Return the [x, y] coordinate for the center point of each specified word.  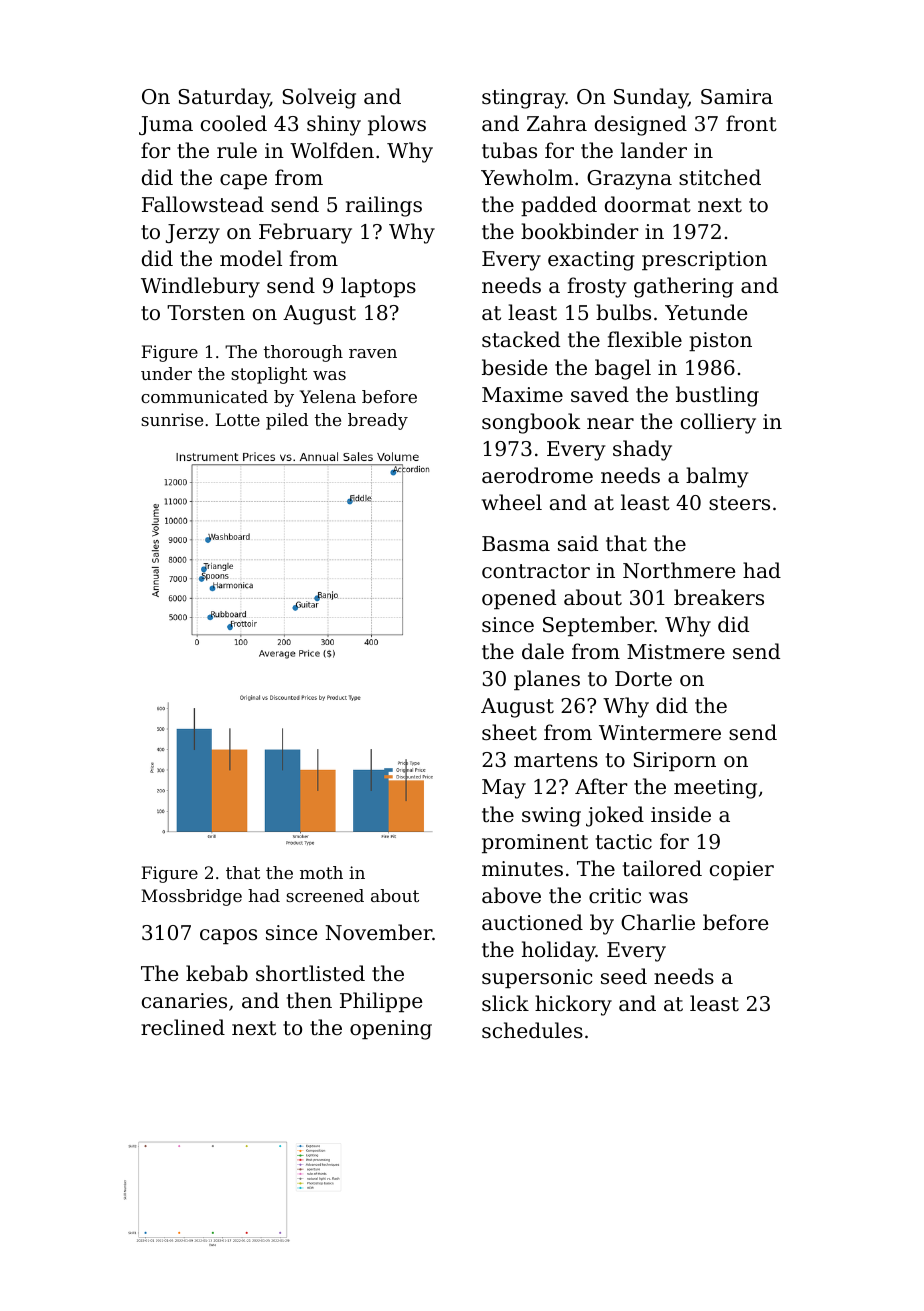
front [751, 123]
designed [641, 125]
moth [321, 872]
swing [551, 817]
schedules [532, 1030]
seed [624, 976]
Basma [516, 544]
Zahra [557, 123]
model [251, 258]
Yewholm [527, 177]
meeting [715, 789]
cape [243, 181]
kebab [217, 973]
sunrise [172, 419]
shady [642, 450]
